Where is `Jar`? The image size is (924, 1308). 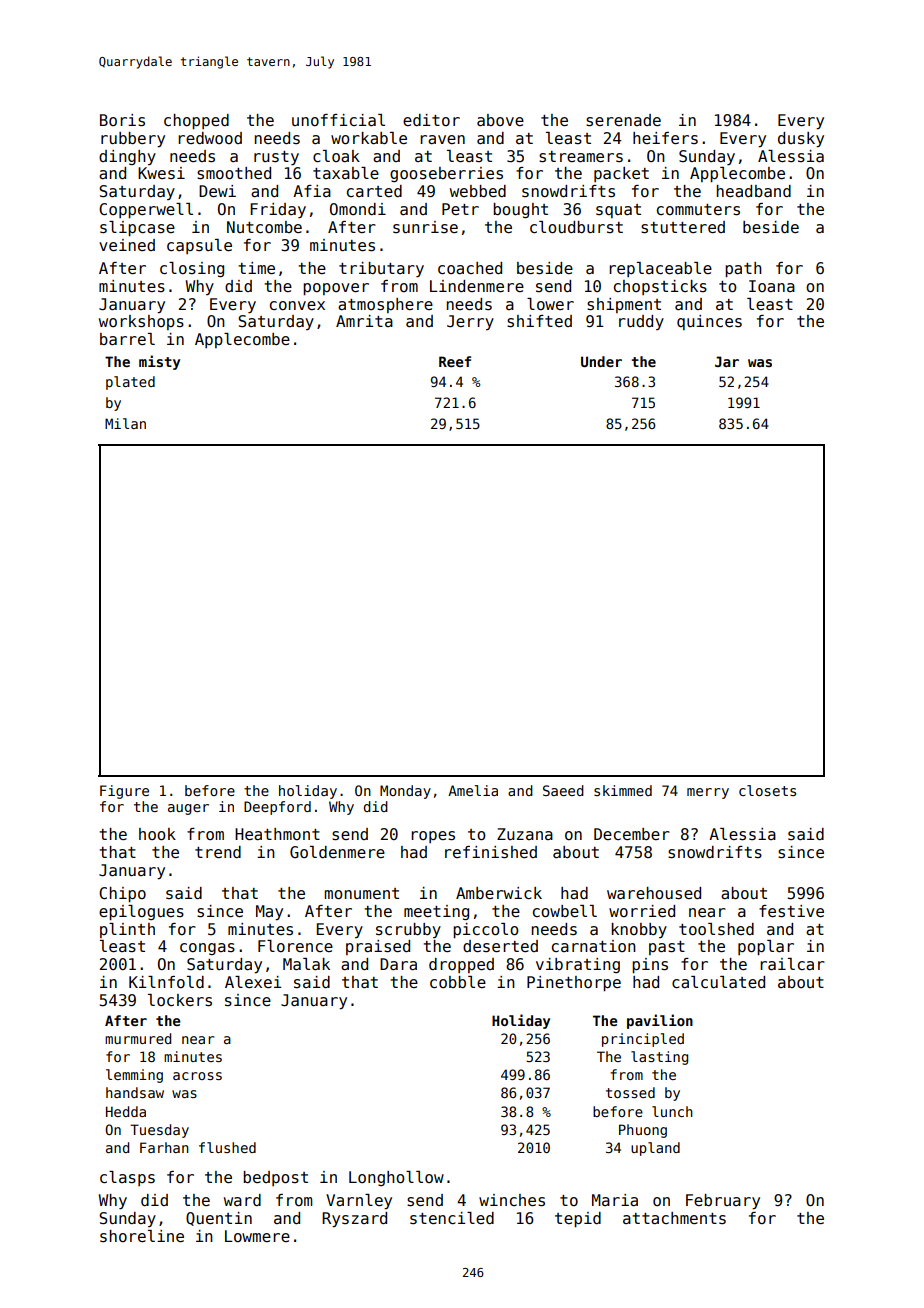 Jar is located at coordinates (727, 361).
